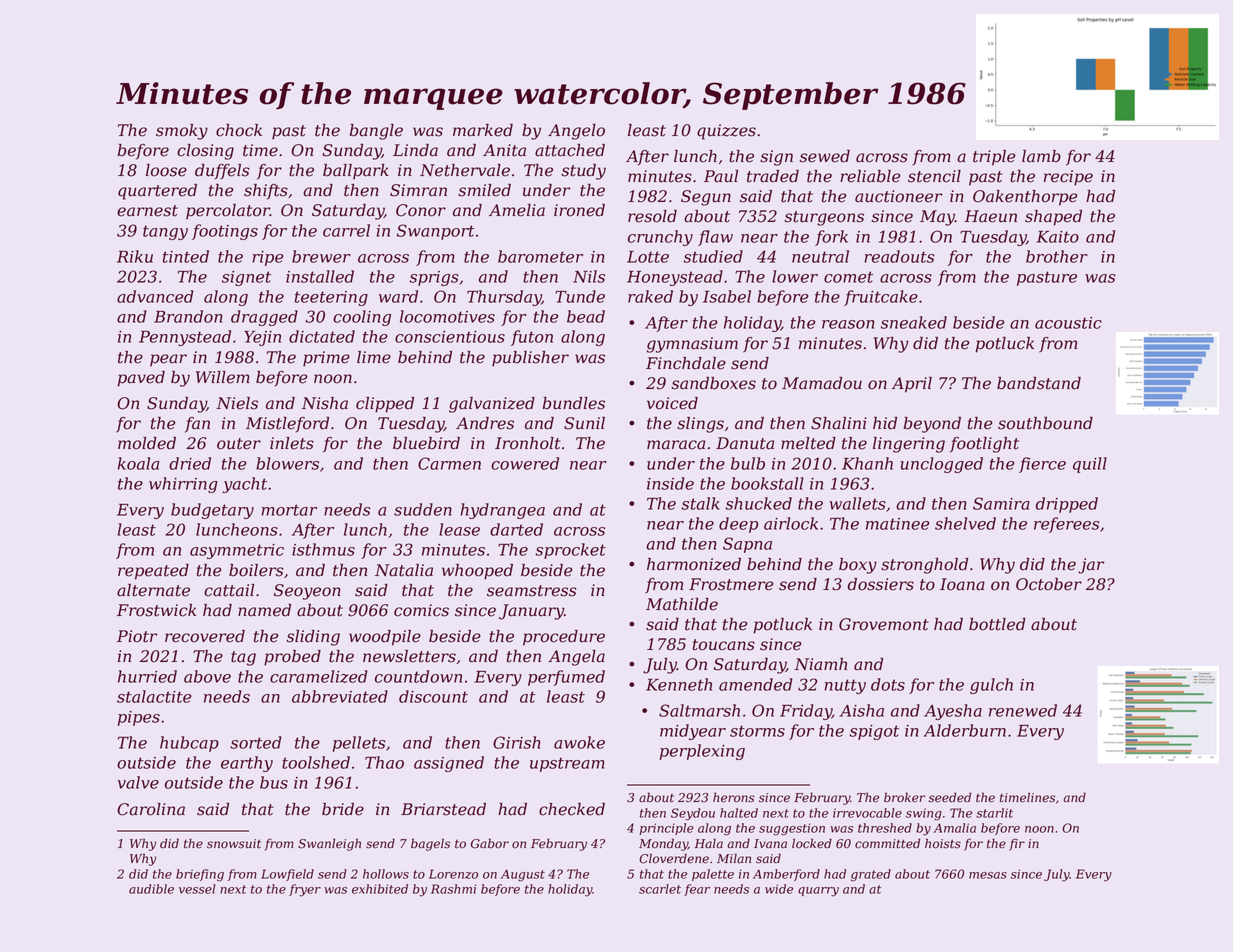  I want to click on bangle, so click(376, 132).
